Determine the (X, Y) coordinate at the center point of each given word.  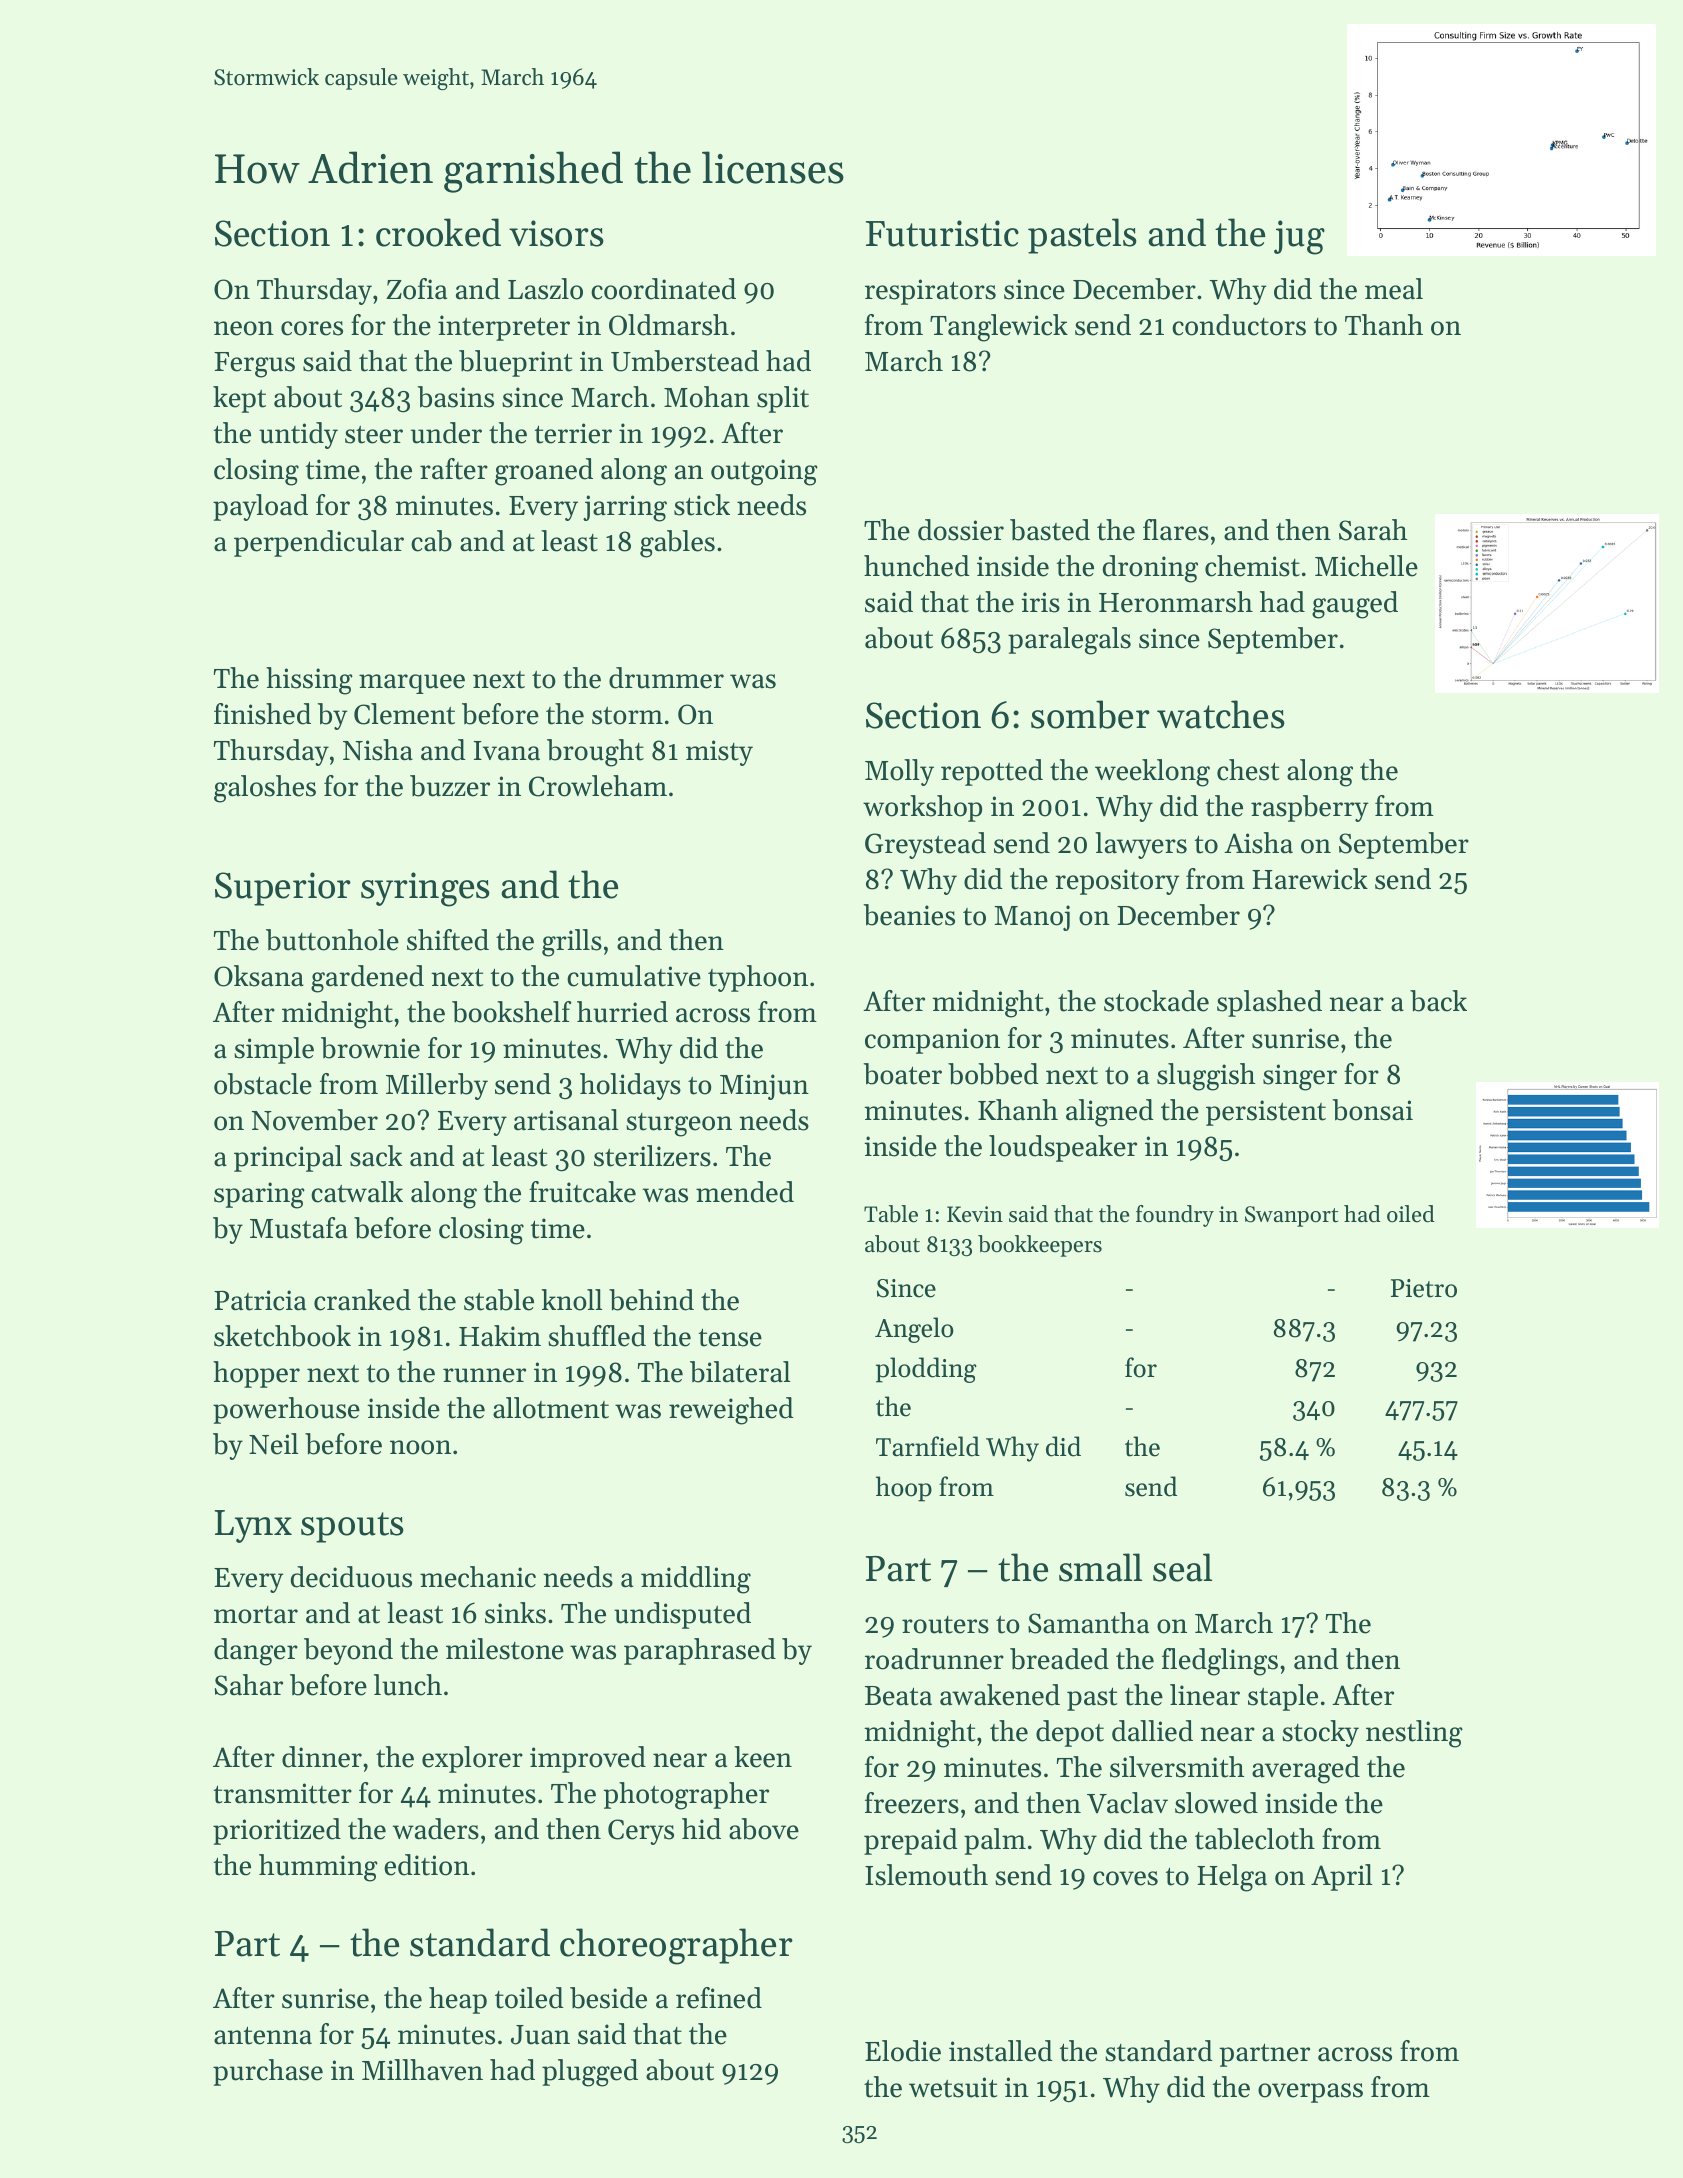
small (1100, 1567)
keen (763, 1757)
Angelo (914, 1330)
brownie (370, 1048)
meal (1394, 289)
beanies (909, 915)
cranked (362, 1300)
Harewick (1310, 879)
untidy (298, 435)
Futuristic (942, 233)
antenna (263, 2035)
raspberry (1310, 808)
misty (719, 753)
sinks (515, 1613)
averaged (1306, 1770)
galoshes (265, 789)
